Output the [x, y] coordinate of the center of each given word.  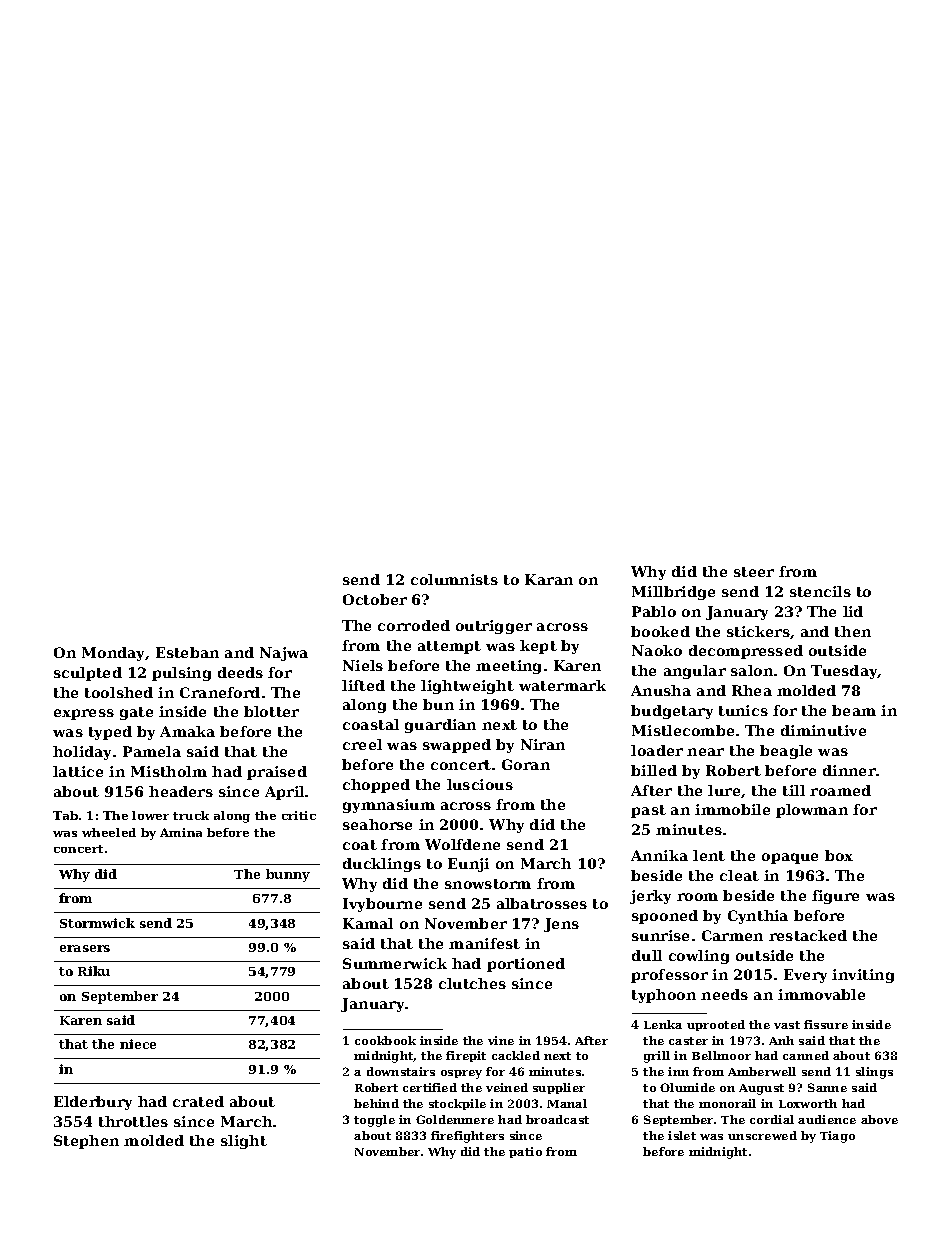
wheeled [109, 832]
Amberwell [762, 1071]
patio [525, 1152]
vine [501, 1040]
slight [244, 1142]
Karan [549, 579]
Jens [561, 925]
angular [695, 672]
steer [754, 572]
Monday [113, 654]
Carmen [732, 935]
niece [138, 1044]
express [84, 714]
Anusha [661, 690]
